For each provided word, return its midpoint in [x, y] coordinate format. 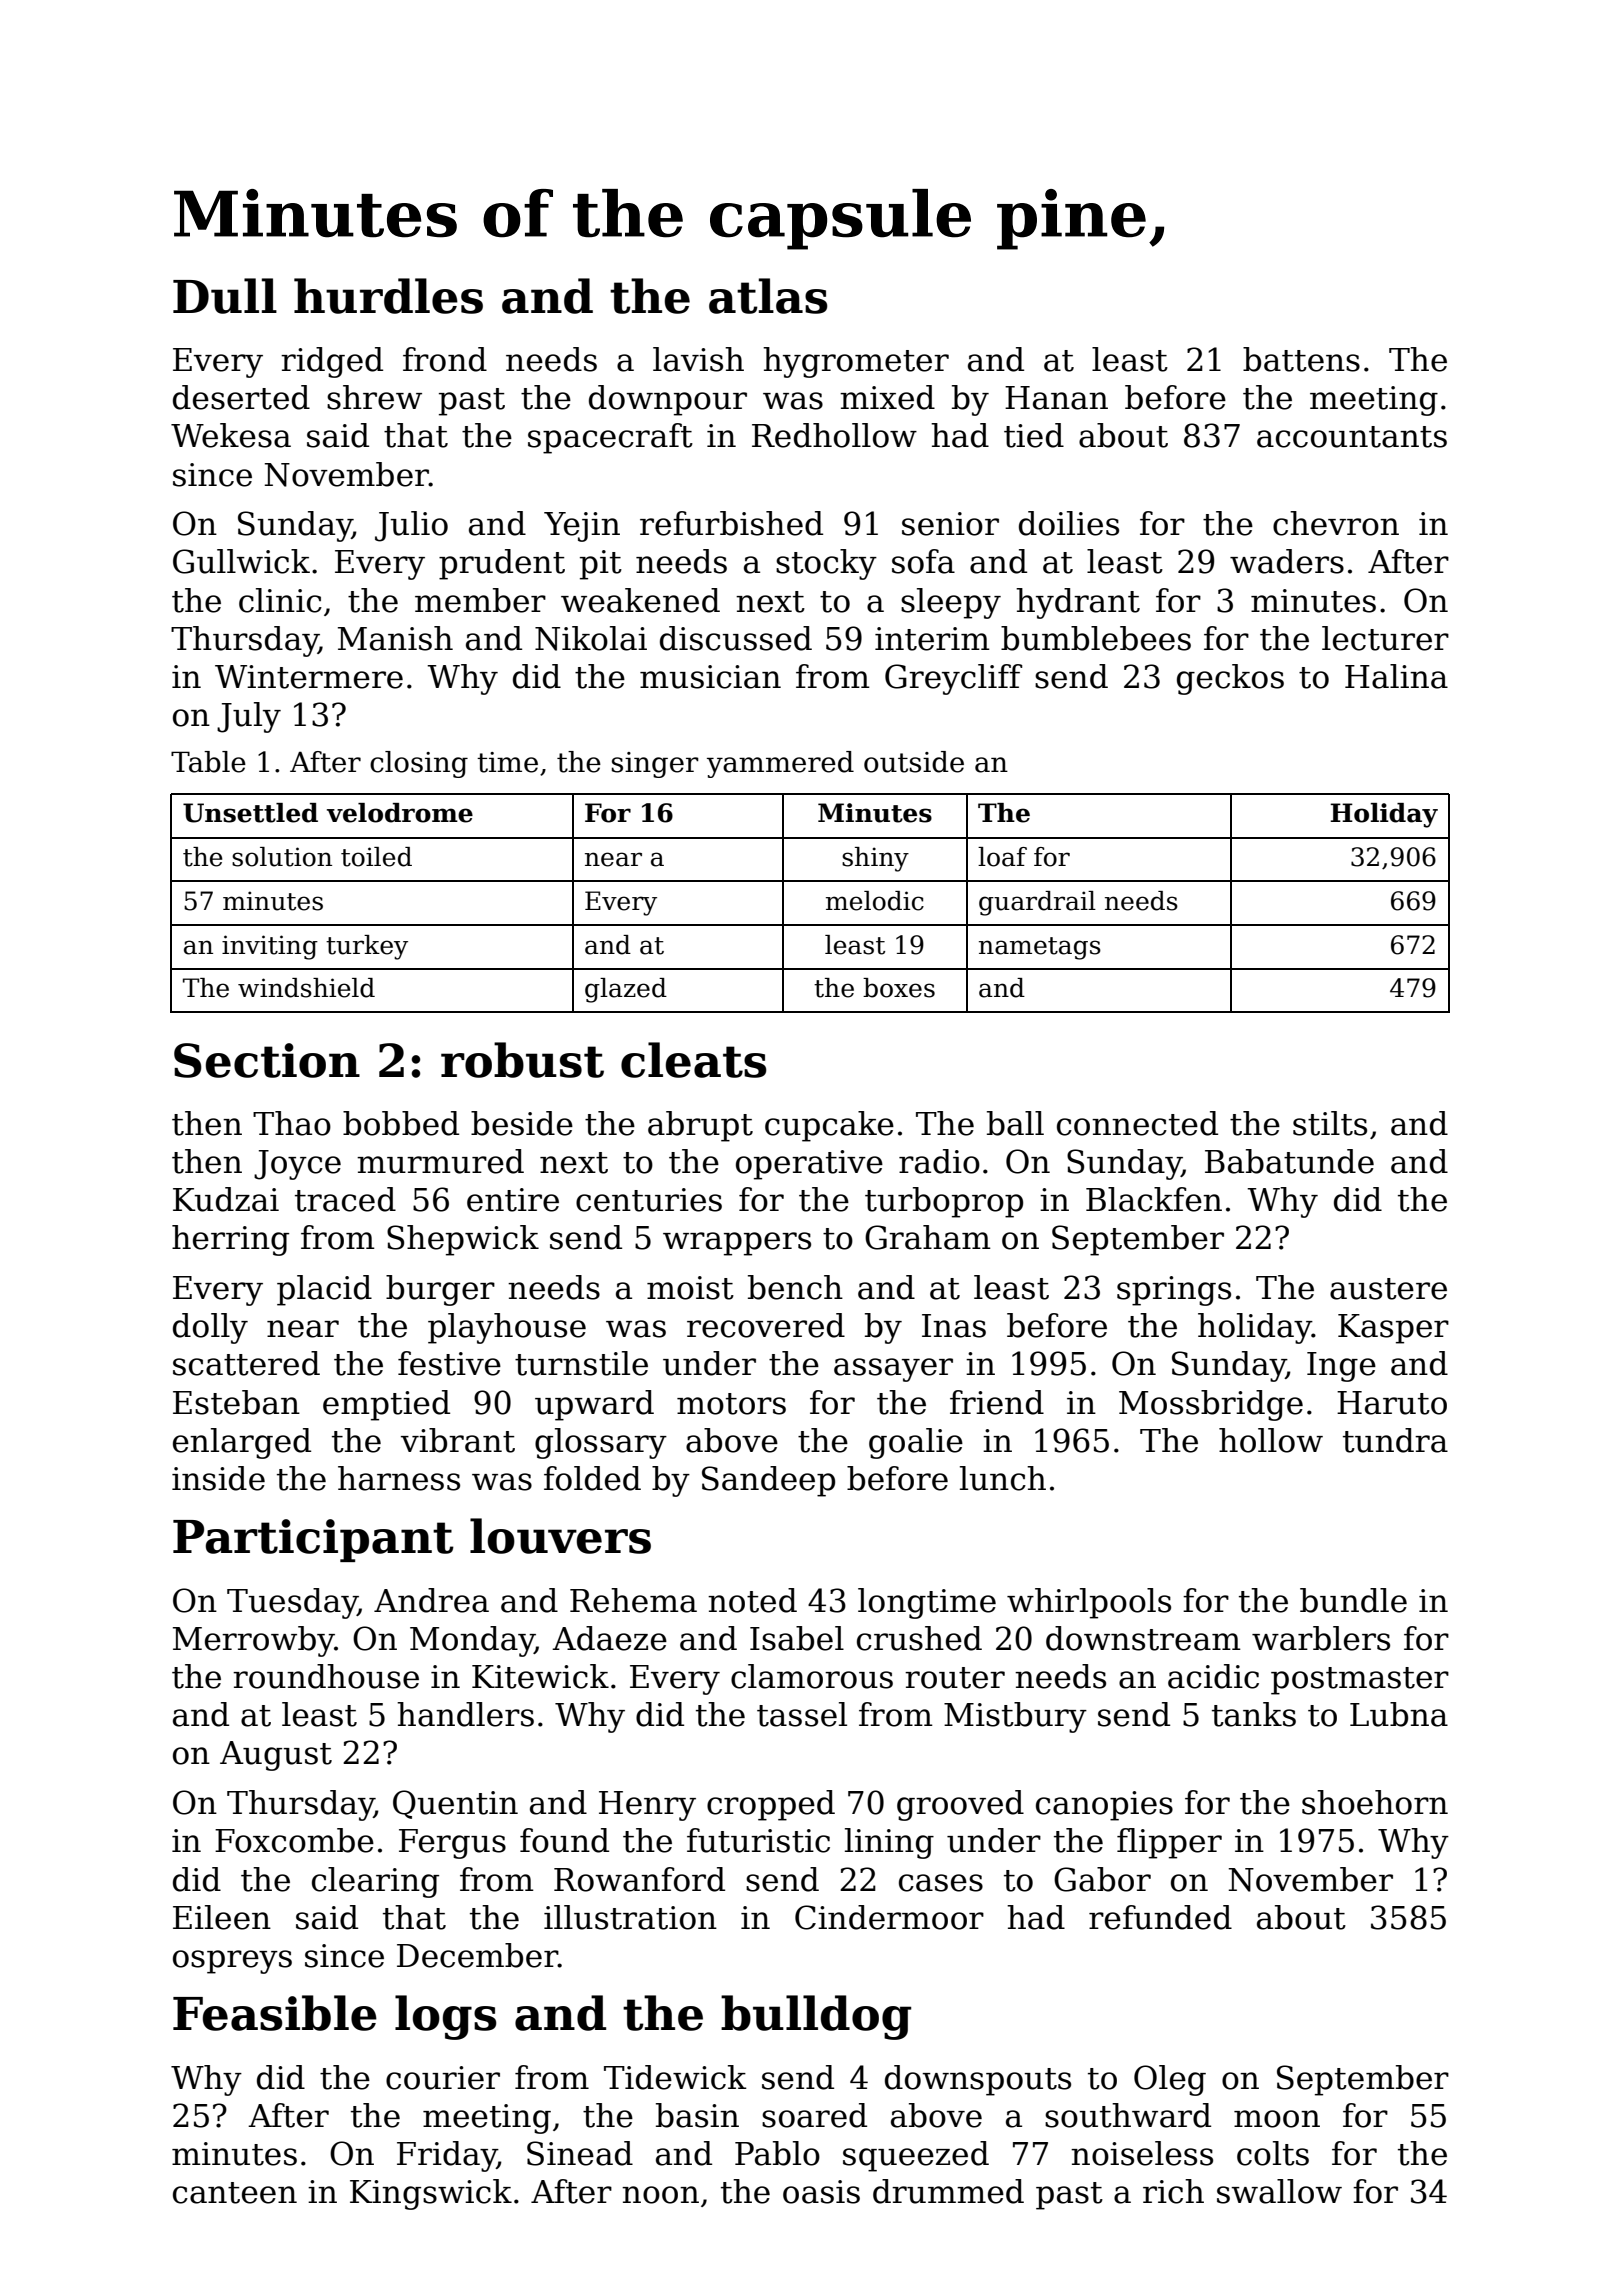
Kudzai [226, 1199]
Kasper [1393, 1329]
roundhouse [326, 1676]
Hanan [1056, 398]
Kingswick [431, 2194]
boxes [899, 988]
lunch [1003, 1478]
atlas [768, 296]
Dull [225, 296]
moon [1277, 2119]
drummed [948, 2191]
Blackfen [1154, 1199]
